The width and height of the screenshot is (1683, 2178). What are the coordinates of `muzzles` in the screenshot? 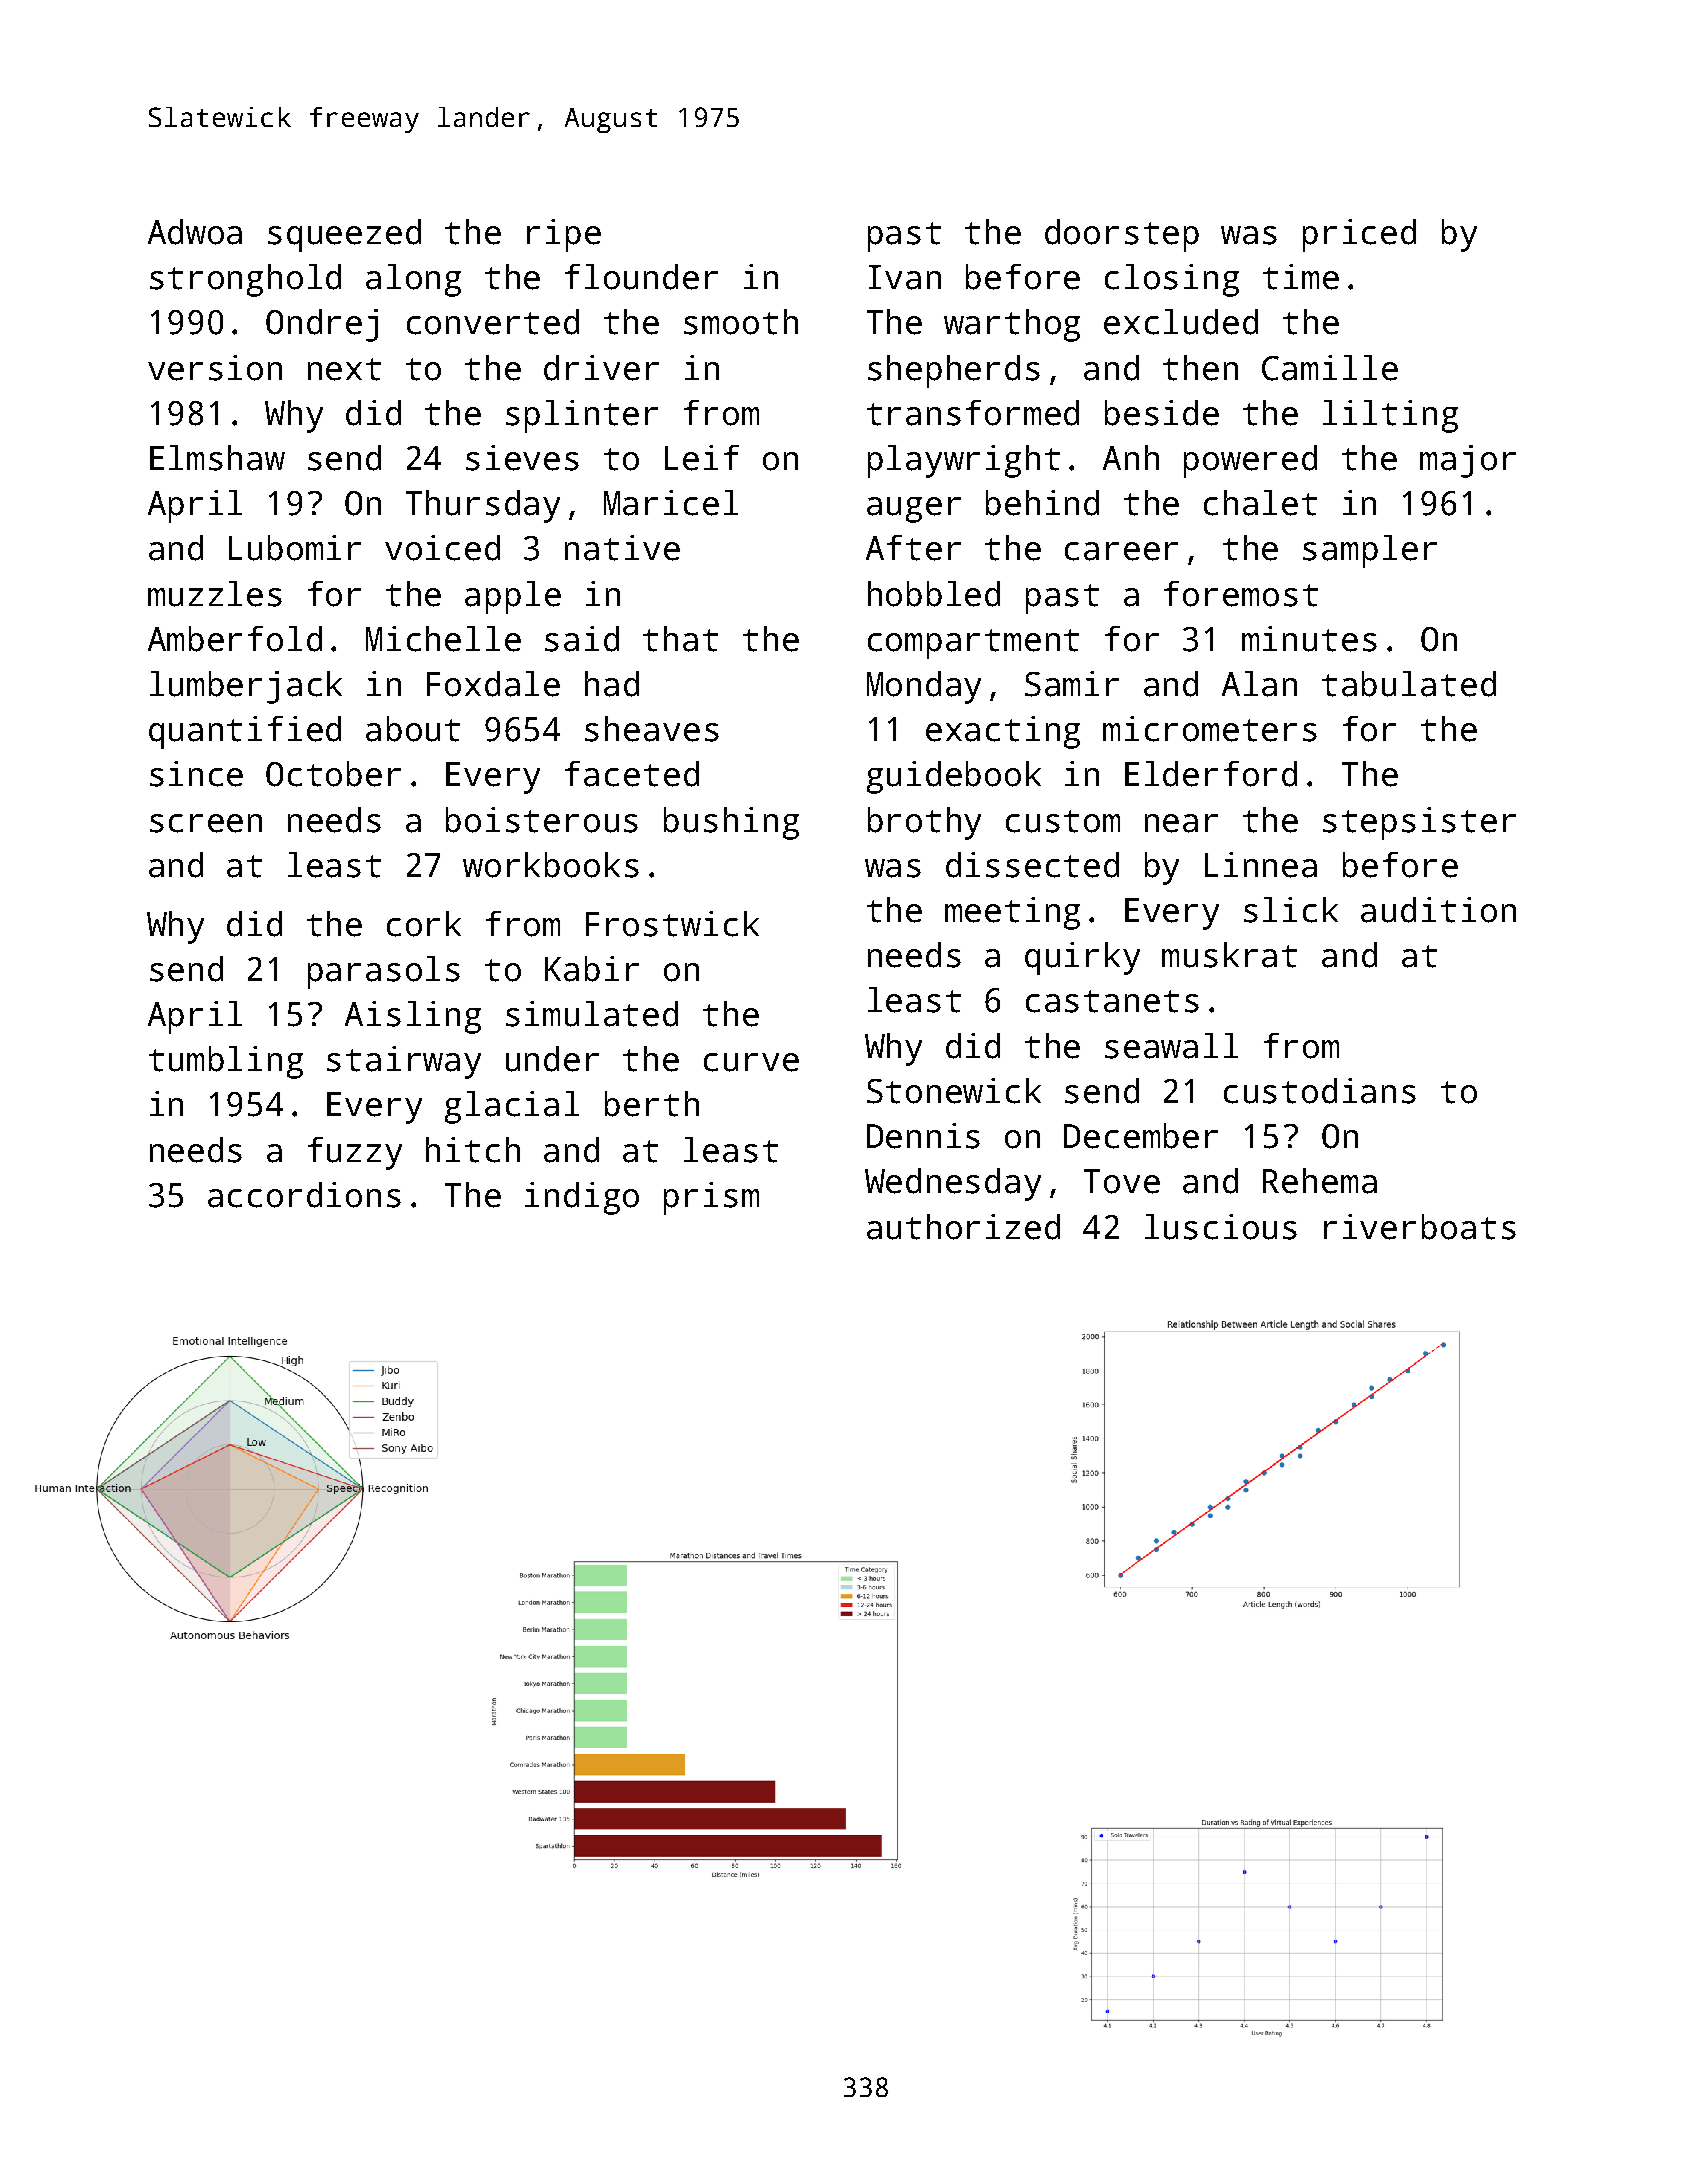 It's located at (215, 594).
